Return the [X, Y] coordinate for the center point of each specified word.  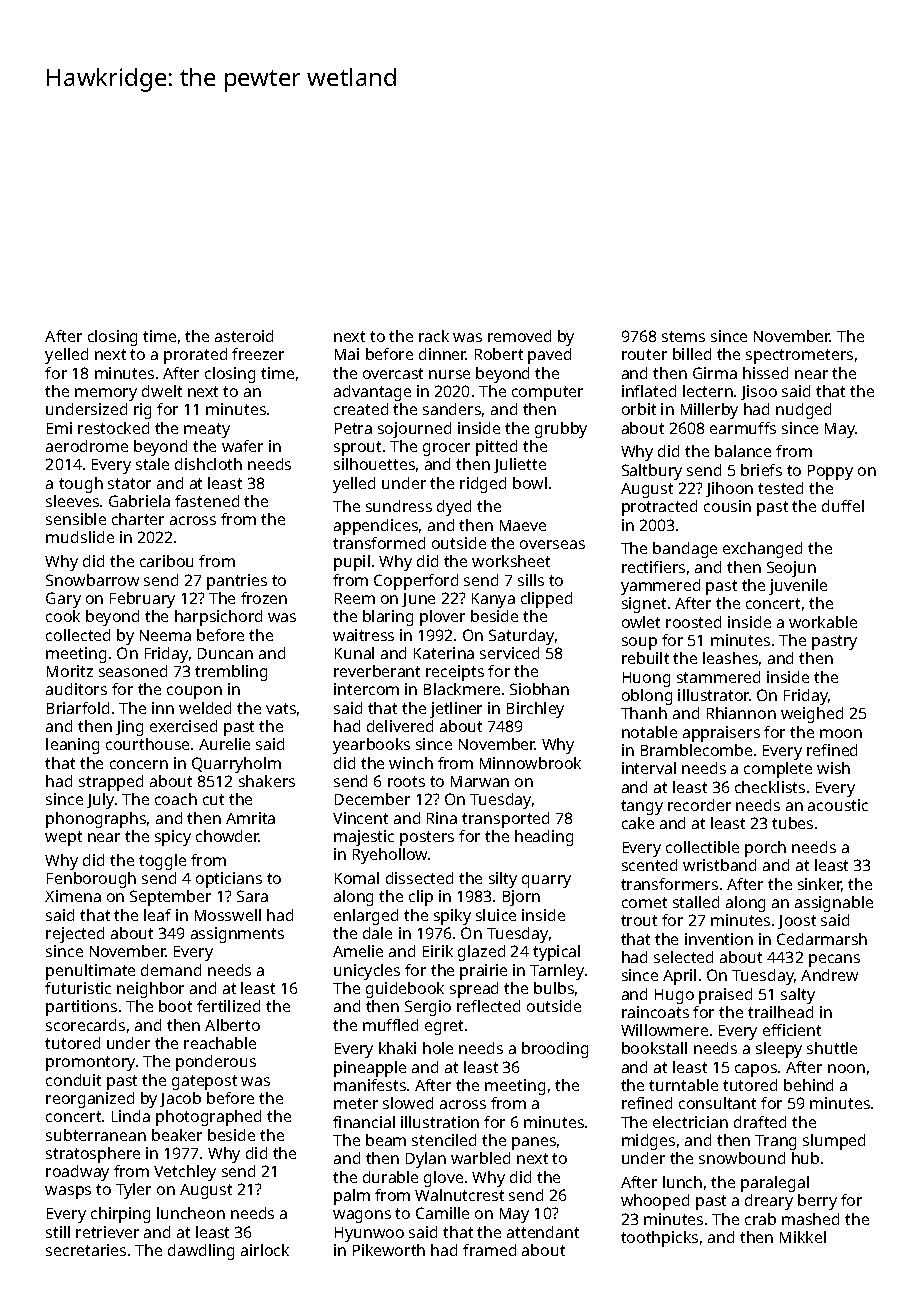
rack [434, 336]
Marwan [480, 781]
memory [106, 394]
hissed [765, 373]
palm [352, 1197]
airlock [265, 1250]
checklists [770, 787]
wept [63, 838]
